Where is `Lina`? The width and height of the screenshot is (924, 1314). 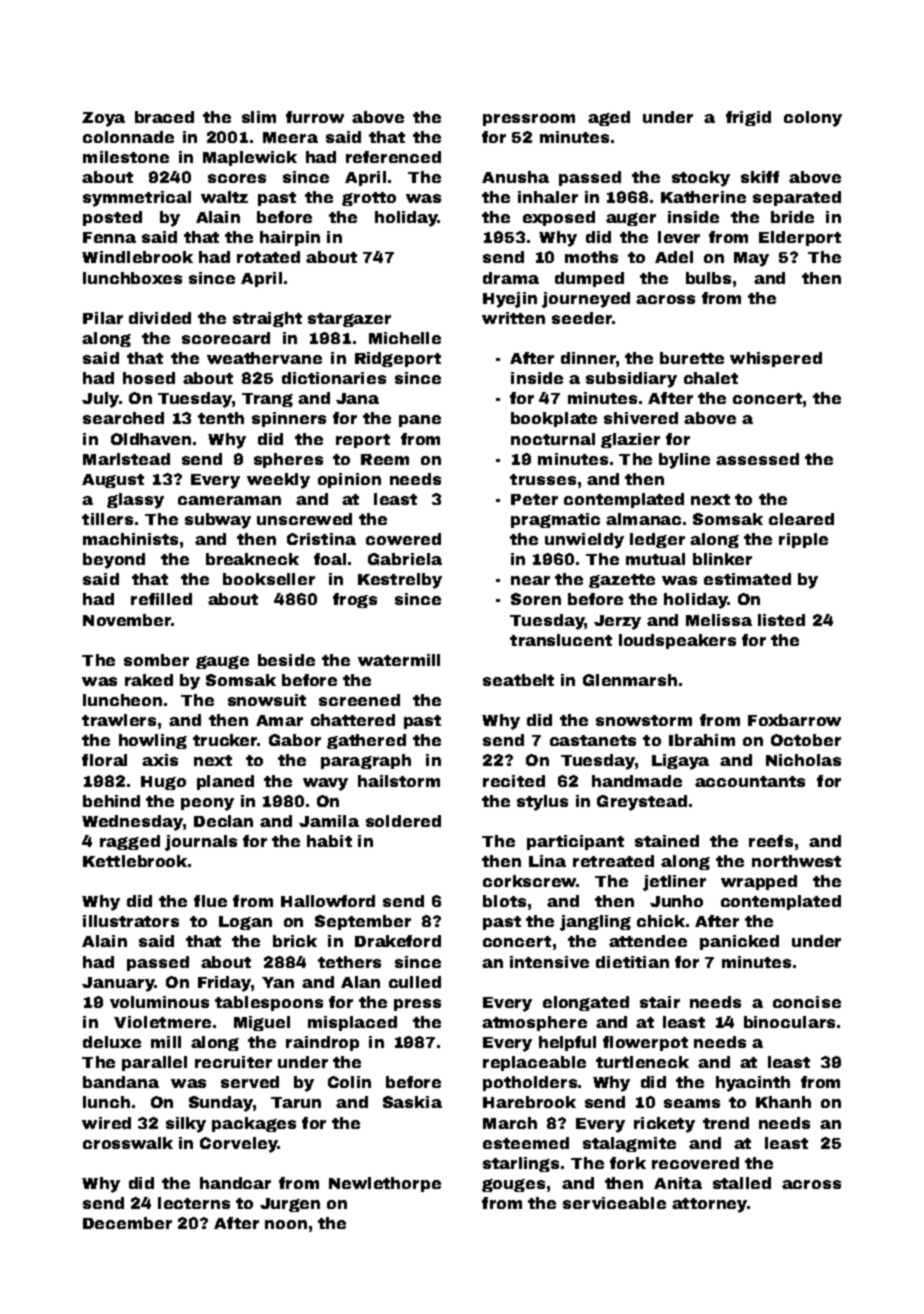 Lina is located at coordinates (547, 861).
